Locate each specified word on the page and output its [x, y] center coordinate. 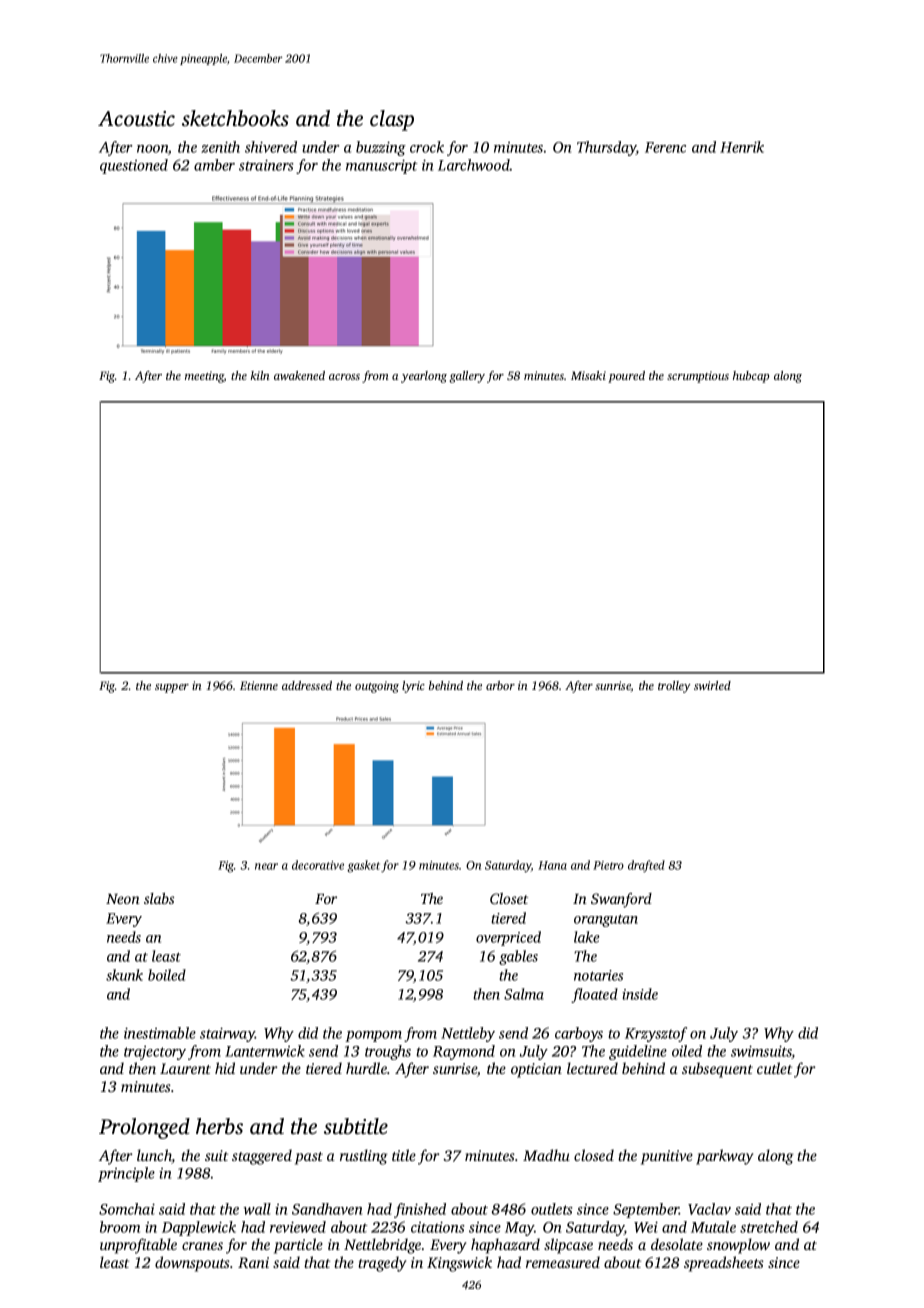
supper [172, 688]
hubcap [751, 377]
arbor [500, 685]
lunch [154, 1156]
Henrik [742, 147]
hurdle [366, 1068]
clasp [392, 120]
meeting [204, 377]
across [344, 377]
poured [626, 377]
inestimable [160, 1033]
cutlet [774, 1068]
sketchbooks [235, 118]
